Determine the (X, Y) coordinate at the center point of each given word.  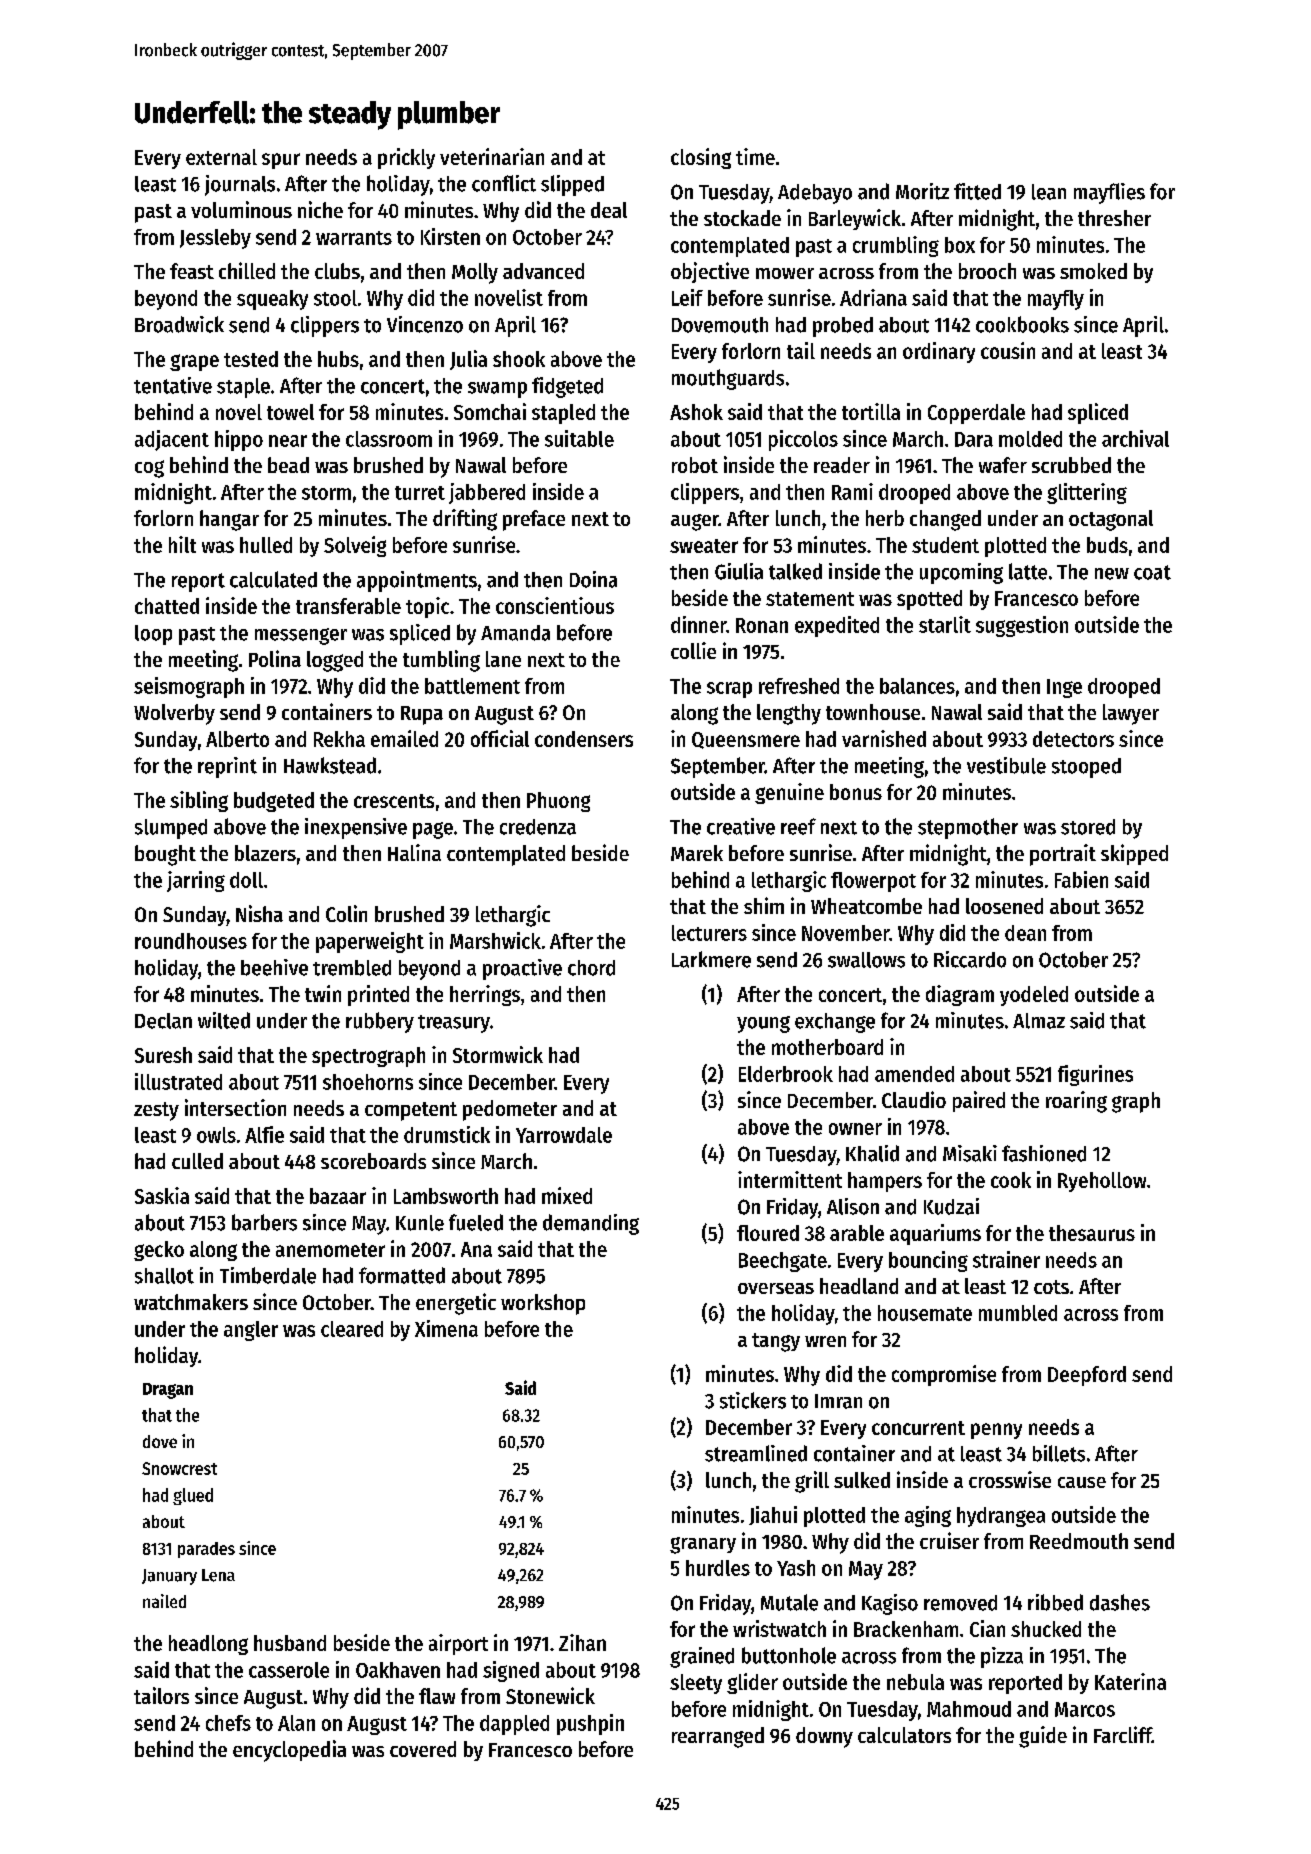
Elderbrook (786, 1074)
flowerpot (873, 882)
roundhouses (191, 941)
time (755, 156)
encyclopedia (289, 1751)
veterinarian (492, 156)
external (221, 157)
